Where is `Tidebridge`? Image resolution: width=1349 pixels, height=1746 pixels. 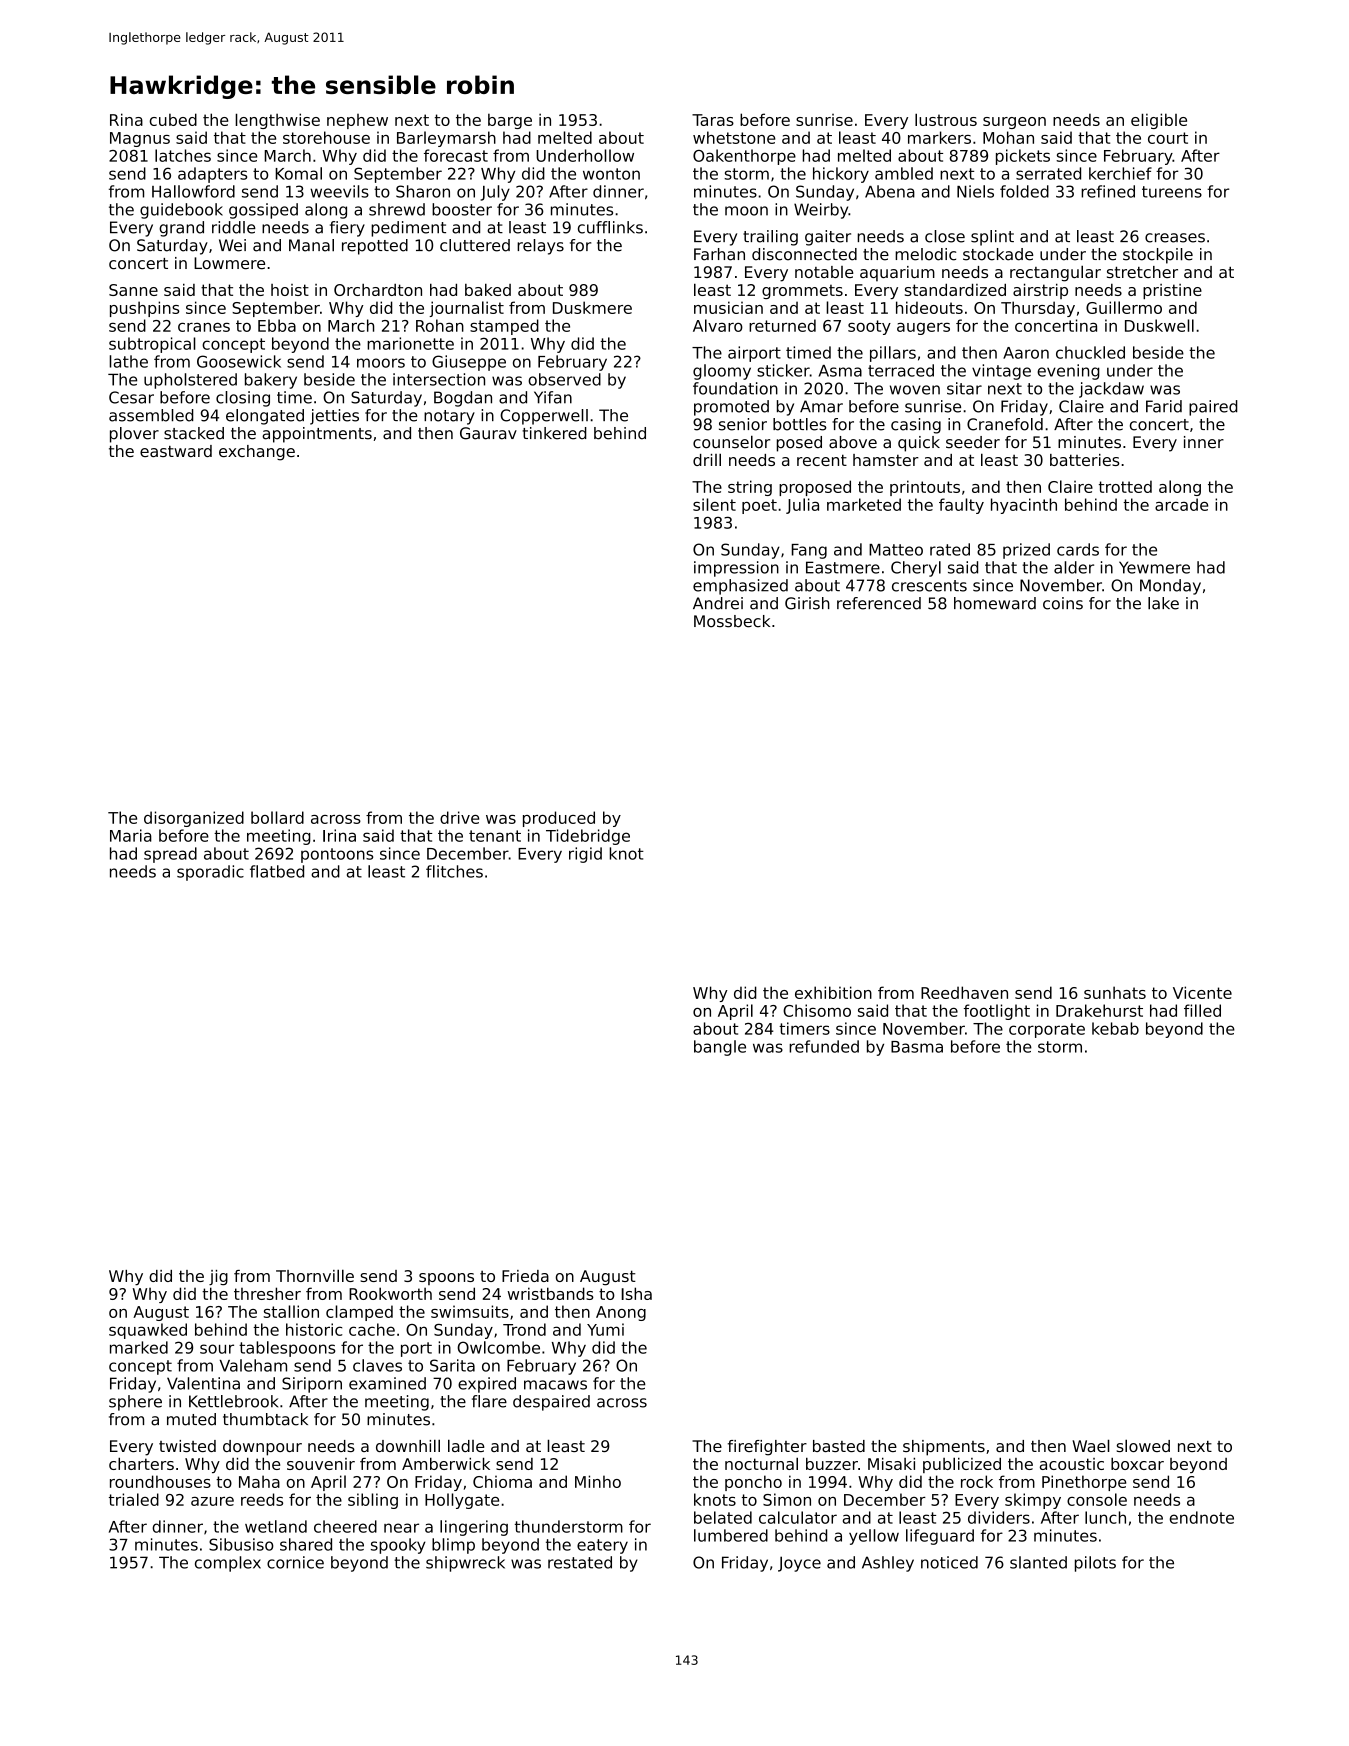
Tidebridge is located at coordinates (588, 837).
